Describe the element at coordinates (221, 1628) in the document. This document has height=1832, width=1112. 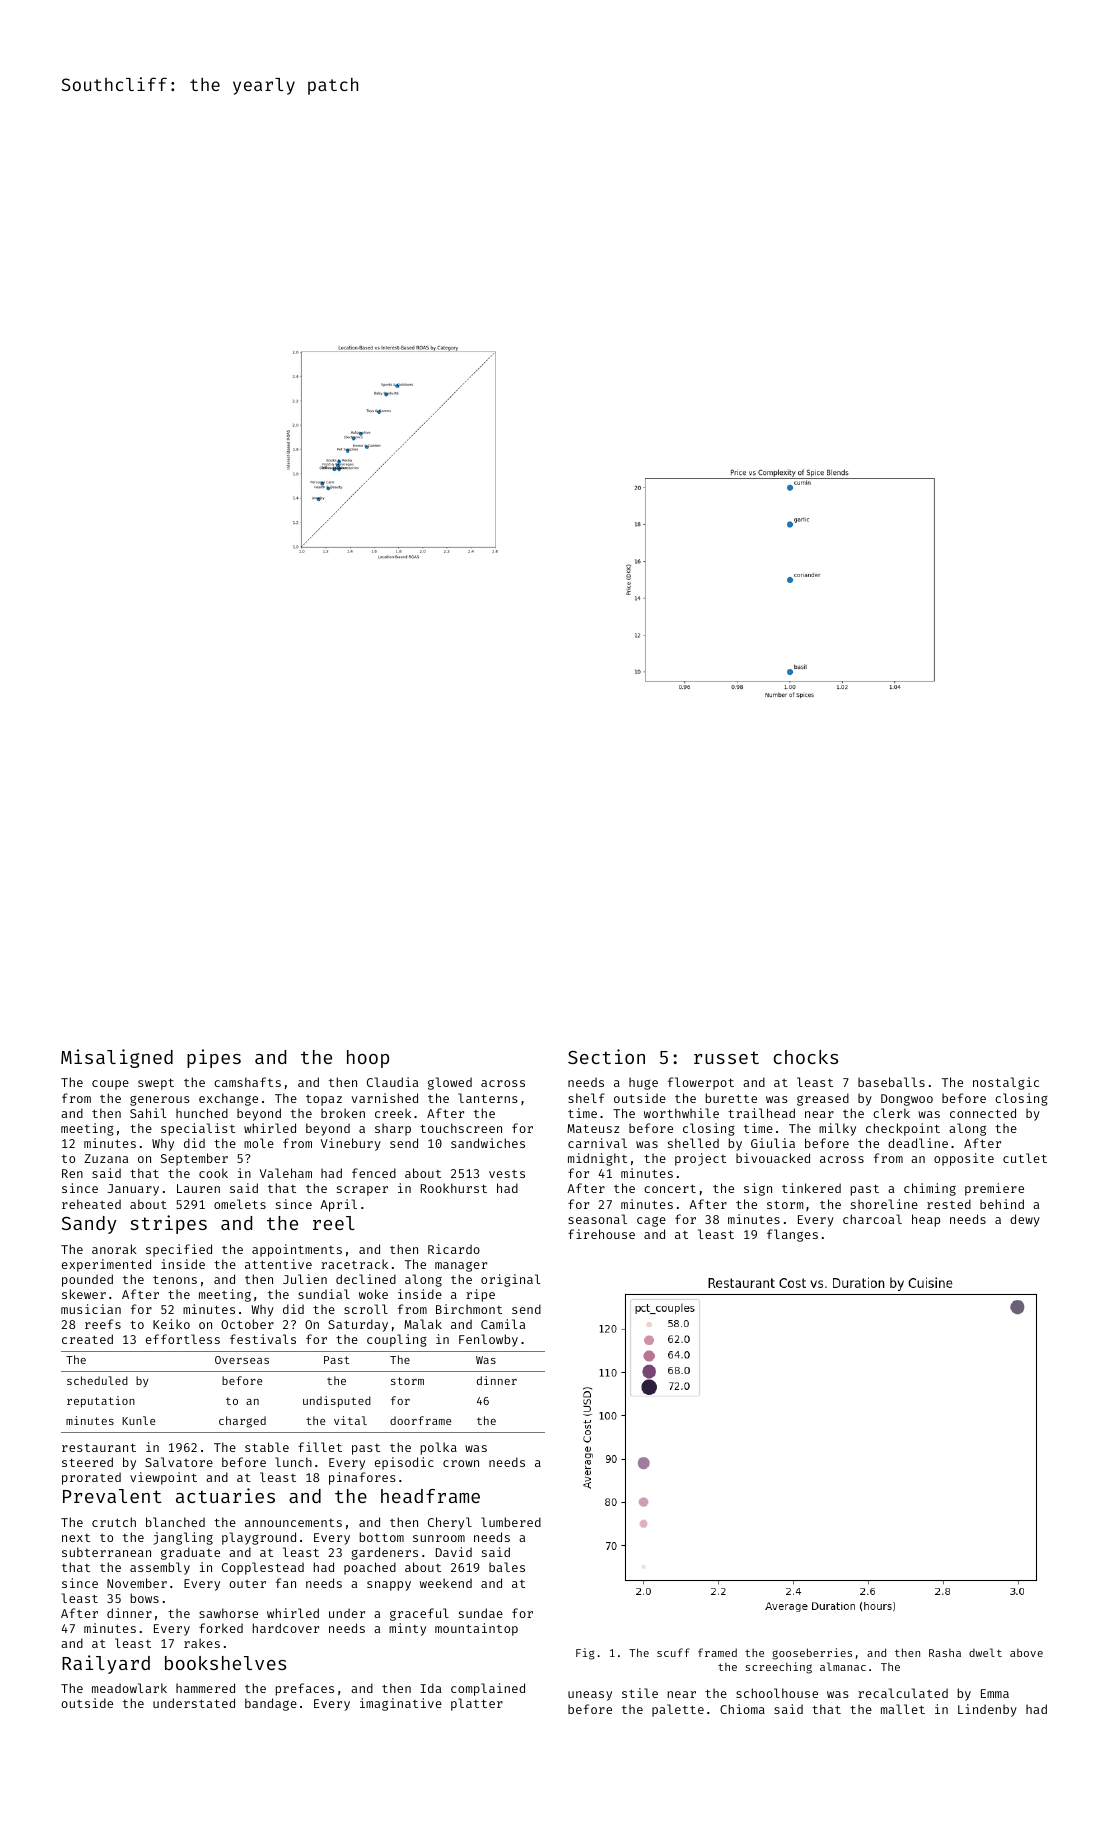
I see `forked` at that location.
